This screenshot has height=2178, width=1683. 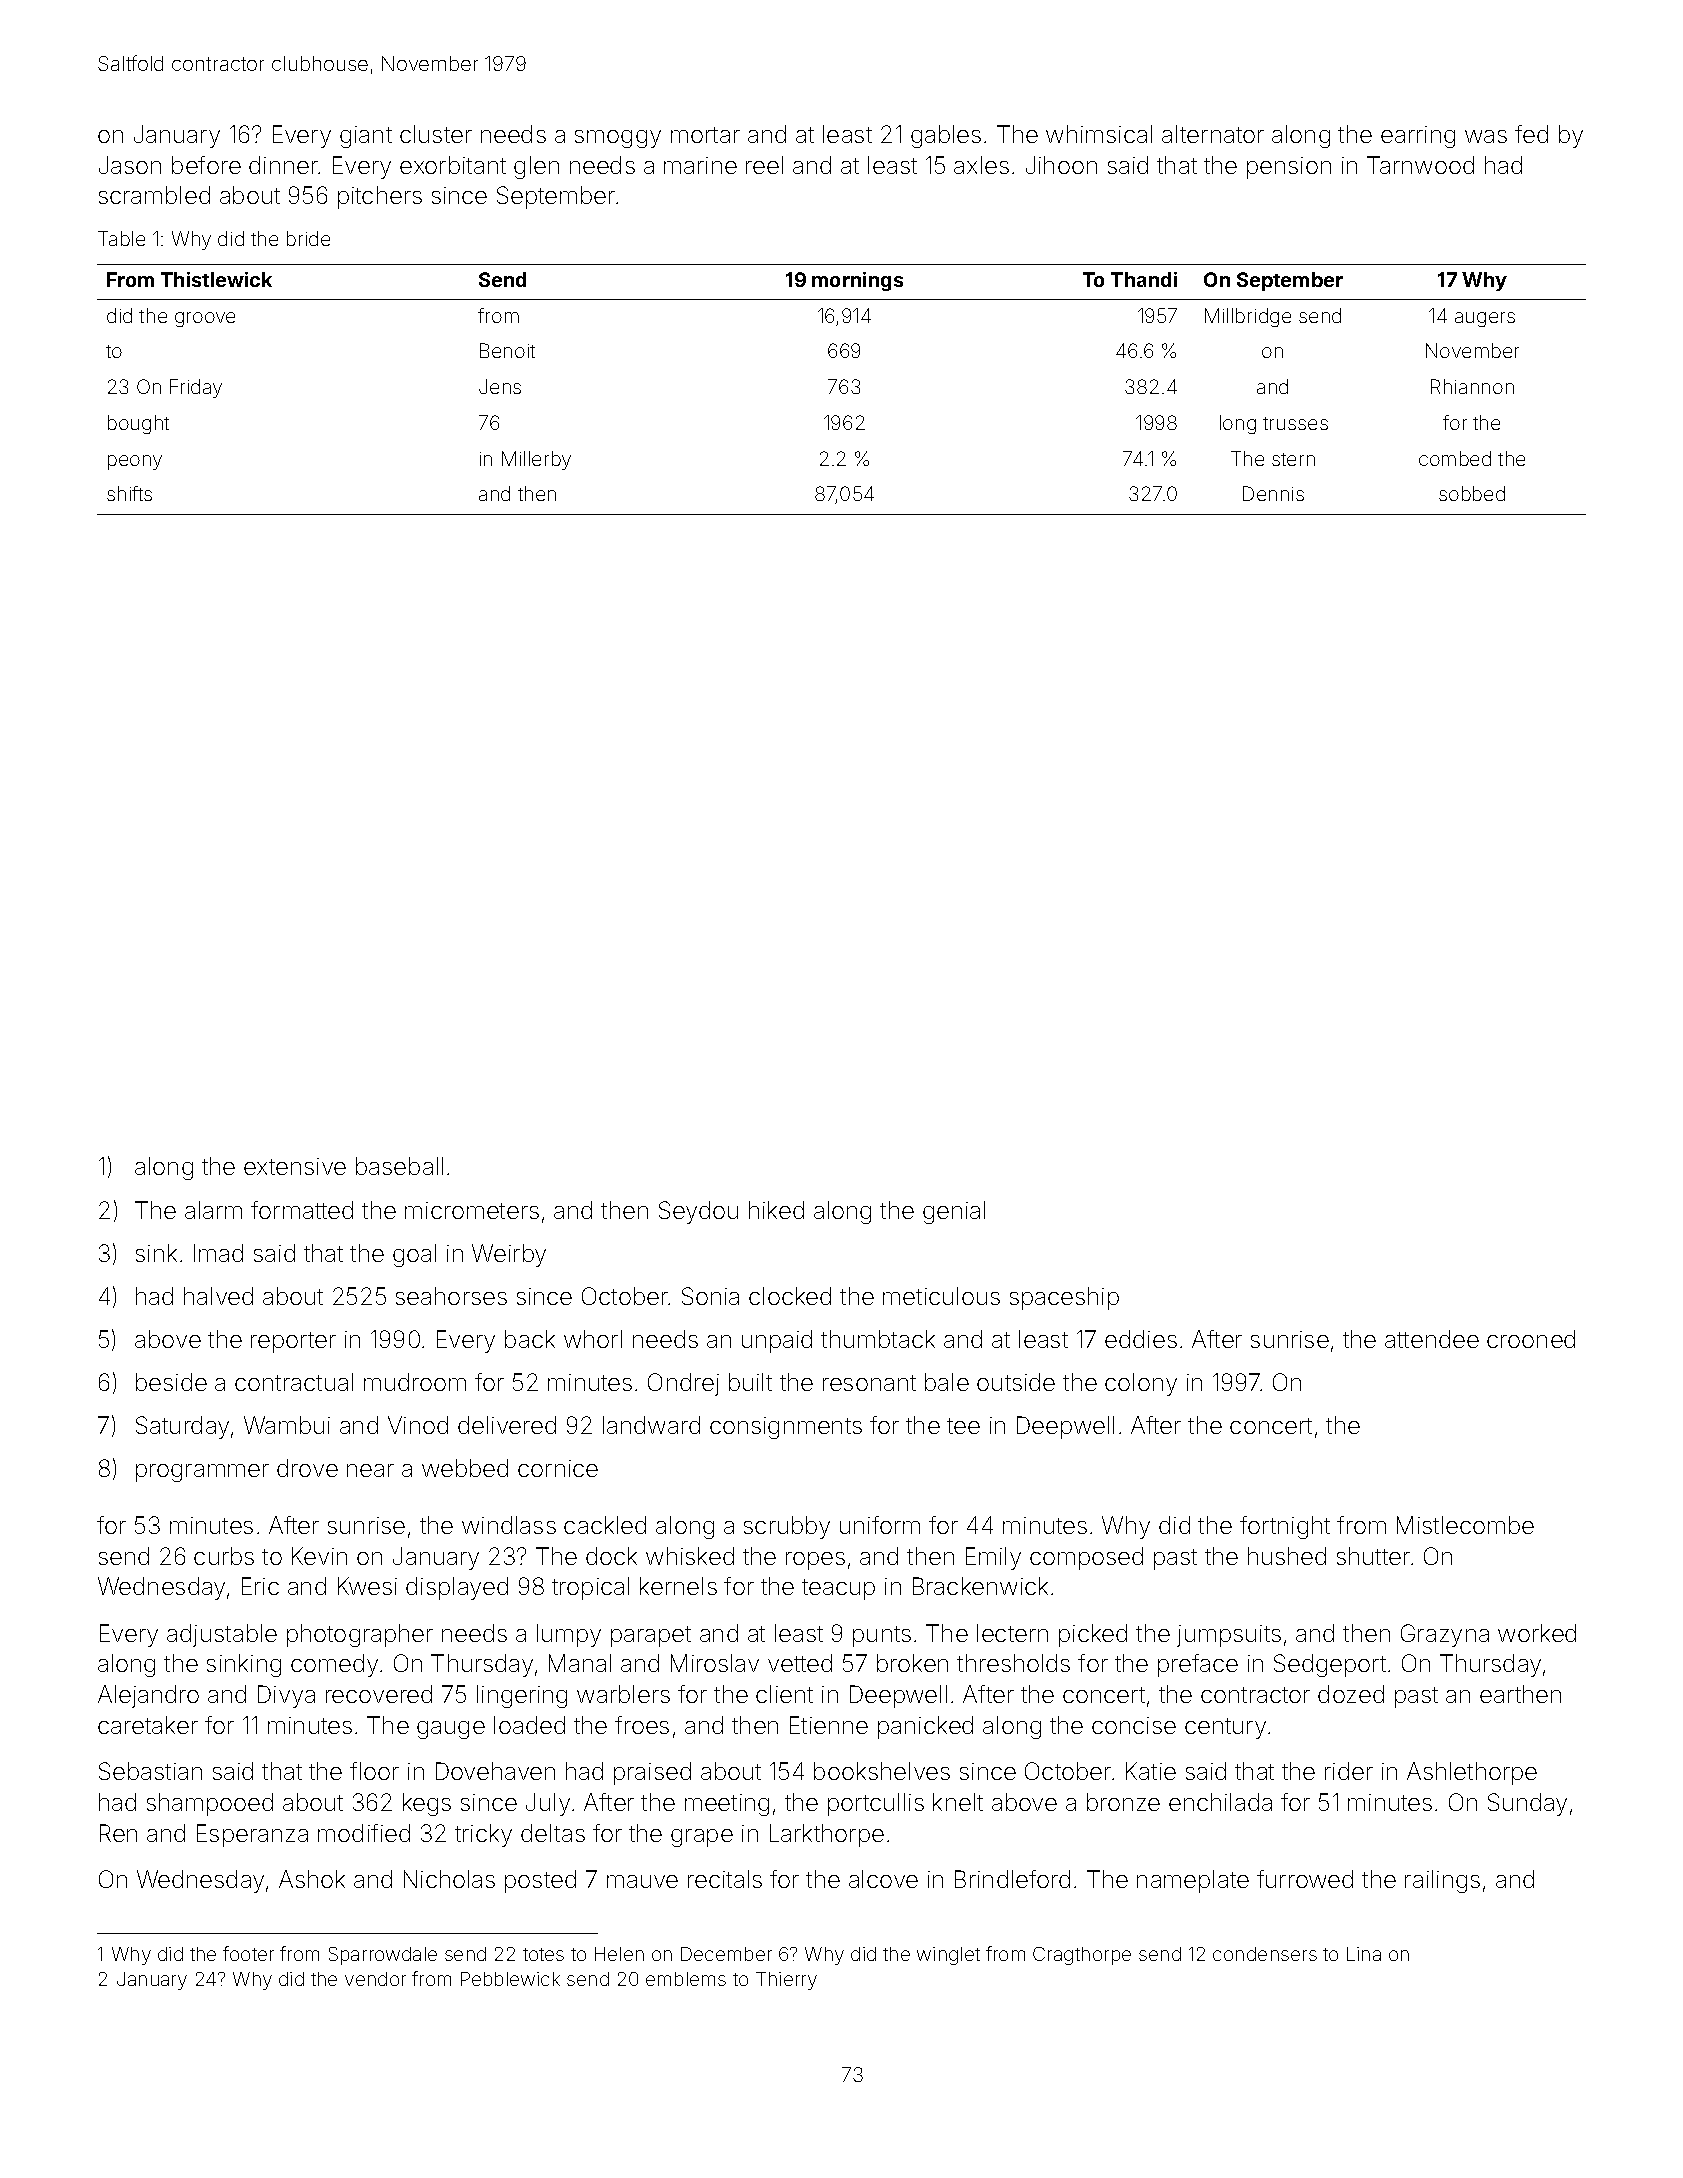 I want to click on Dennis, so click(x=1273, y=493).
